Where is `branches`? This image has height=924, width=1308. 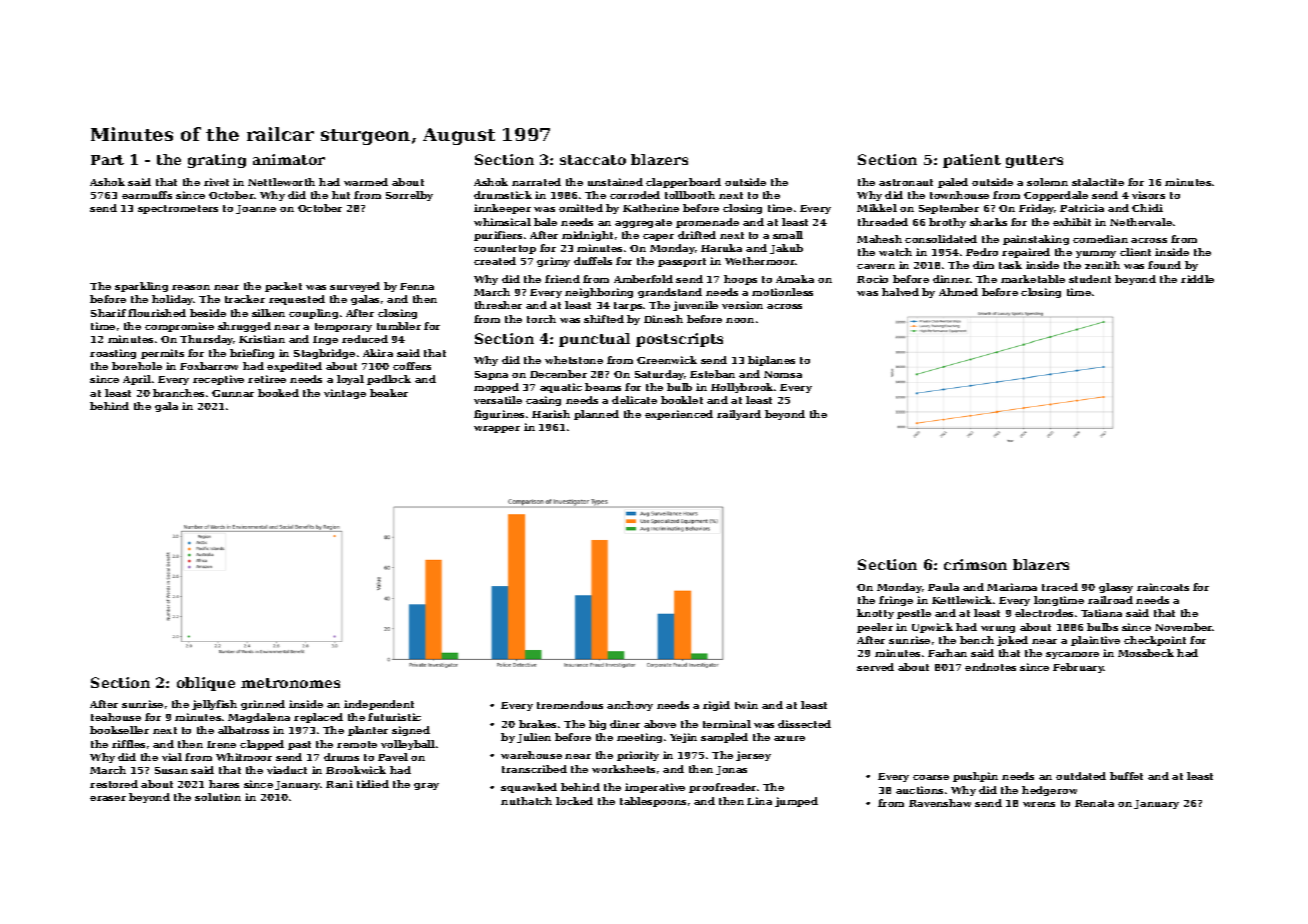
branches is located at coordinates (178, 393).
